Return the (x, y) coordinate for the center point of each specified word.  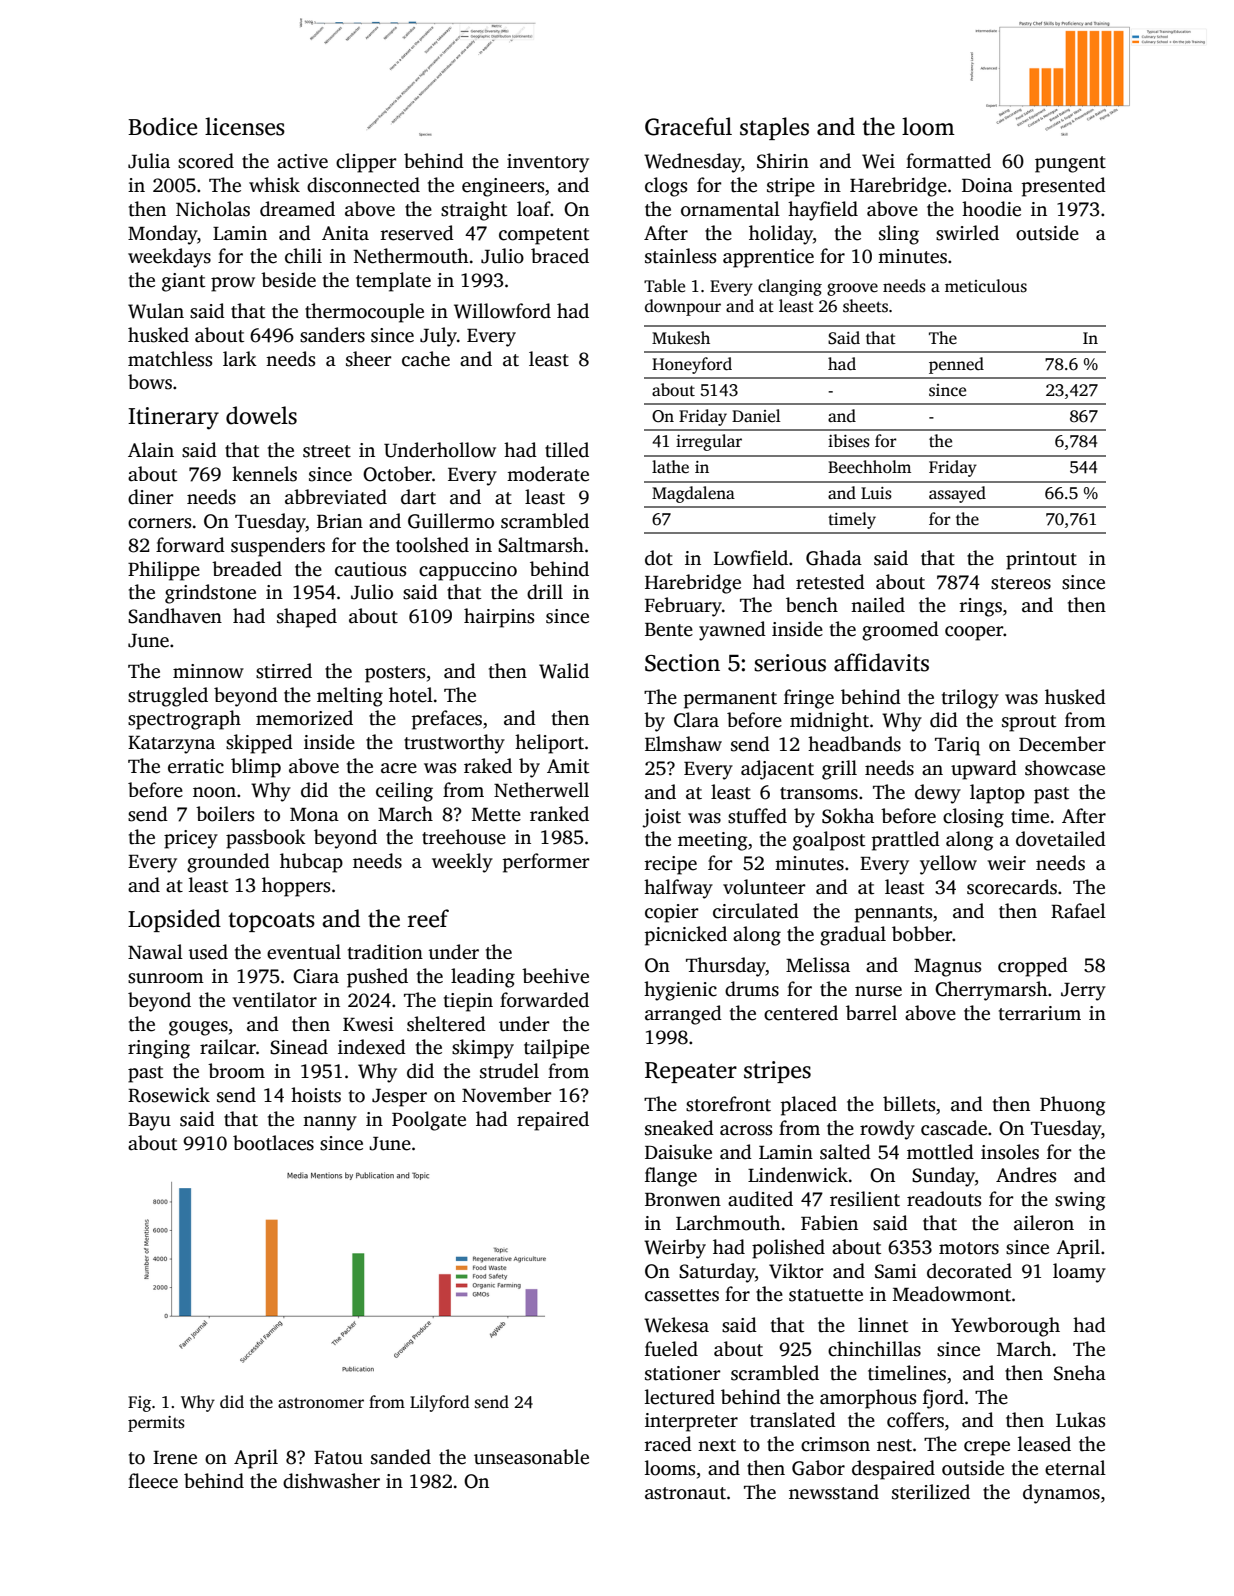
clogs (666, 187)
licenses (245, 126)
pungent (1070, 164)
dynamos (1061, 1494)
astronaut (685, 1493)
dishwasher (331, 1481)
